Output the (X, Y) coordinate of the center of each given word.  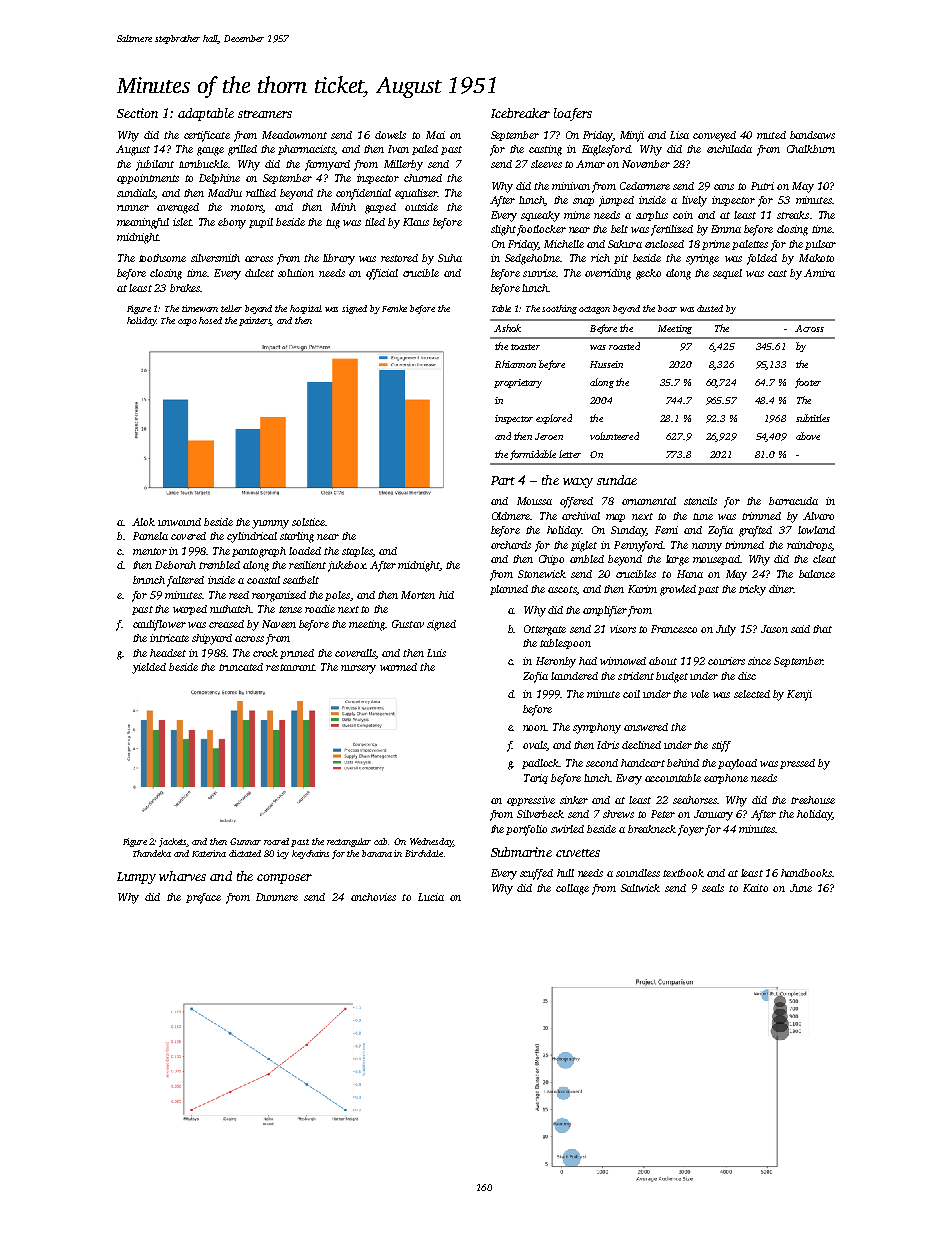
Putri (762, 186)
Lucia (431, 897)
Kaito (755, 888)
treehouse (813, 800)
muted (771, 135)
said (800, 629)
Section (137, 113)
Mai (435, 135)
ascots (562, 589)
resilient (307, 565)
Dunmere (277, 897)
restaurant (290, 667)
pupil (261, 223)
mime (577, 215)
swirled (567, 829)
